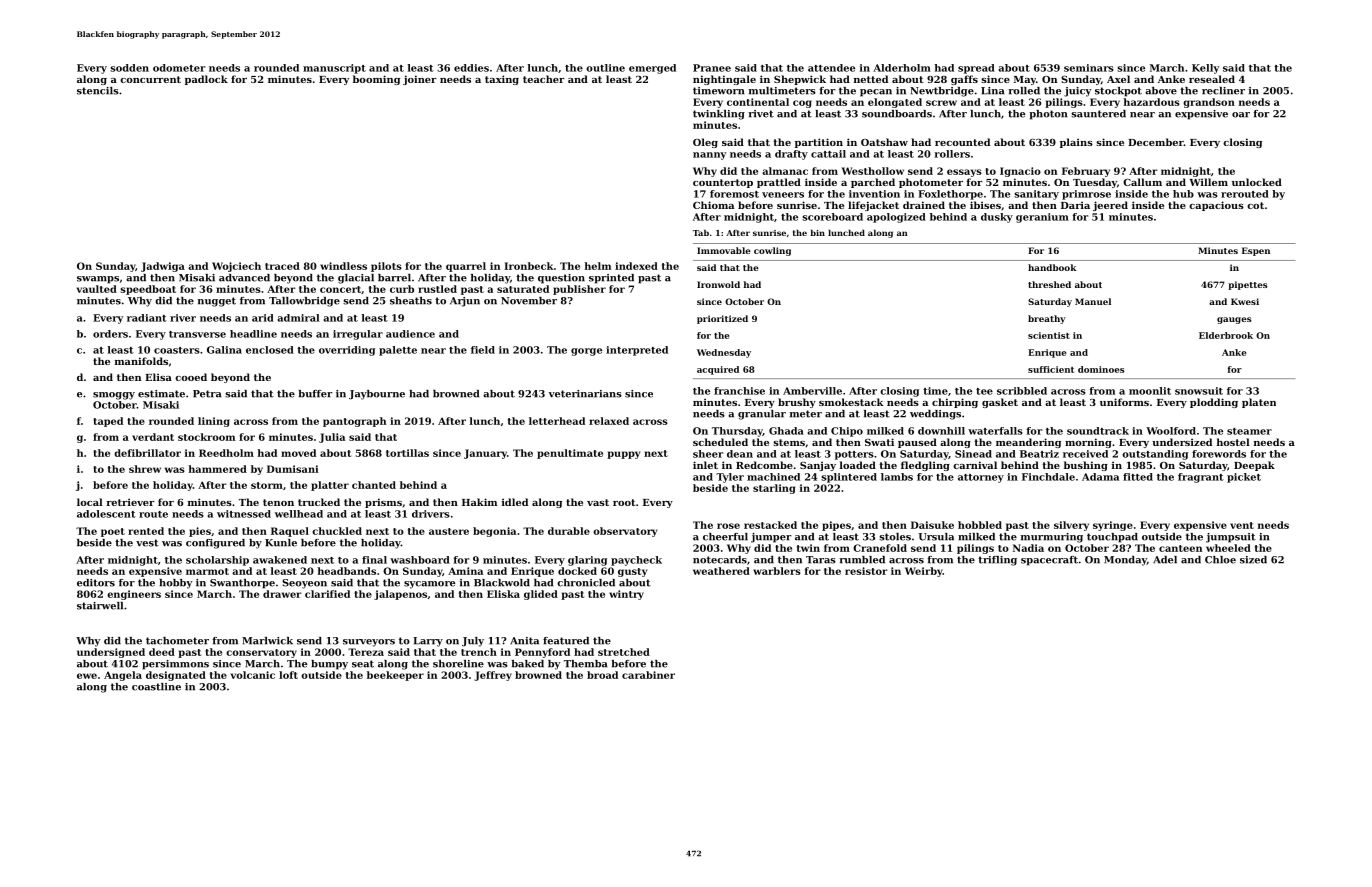  What do you see at coordinates (129, 68) in the screenshot?
I see `sodden` at bounding box center [129, 68].
